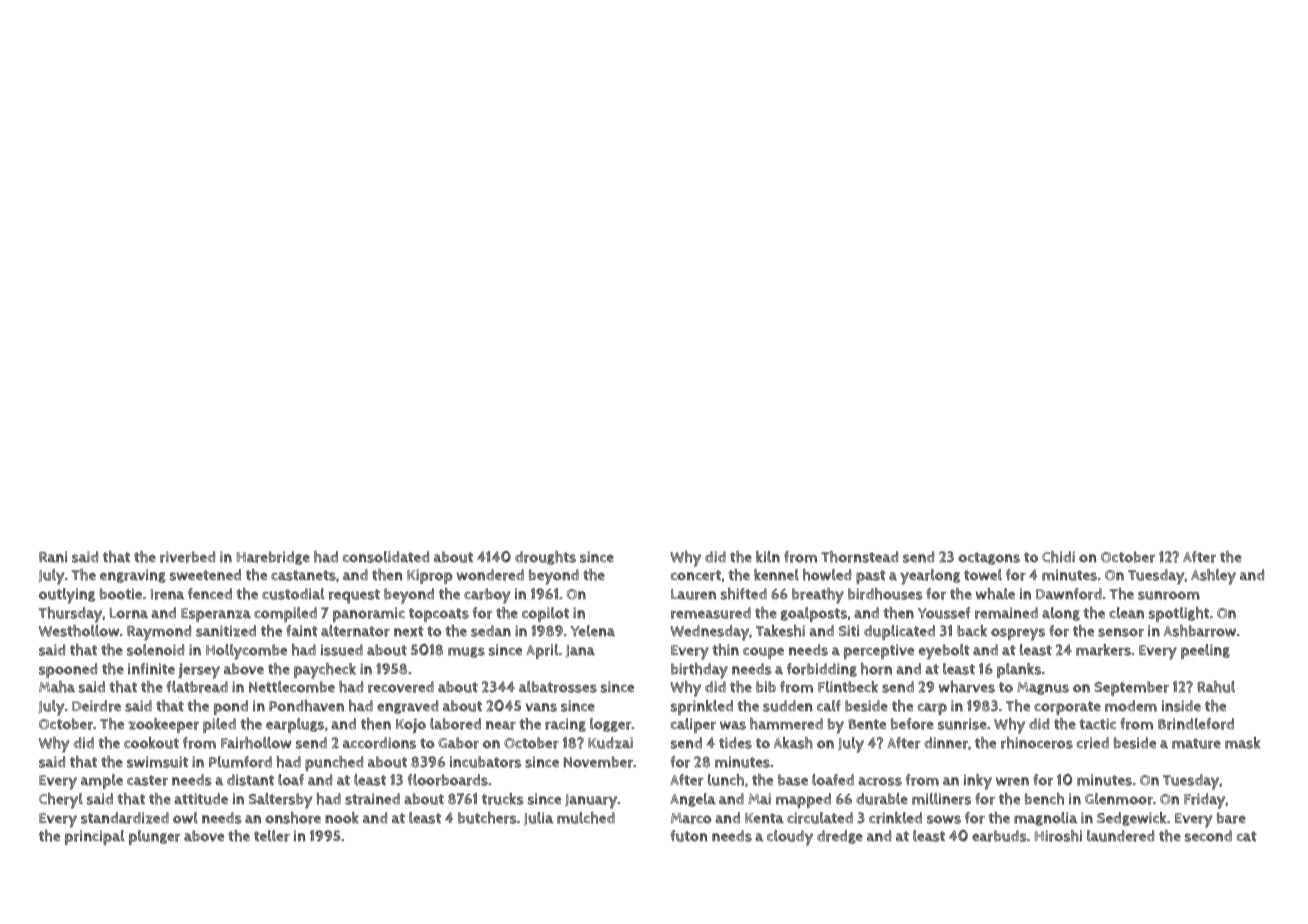  Describe the element at coordinates (1216, 687) in the document. I see `Rahul` at that location.
